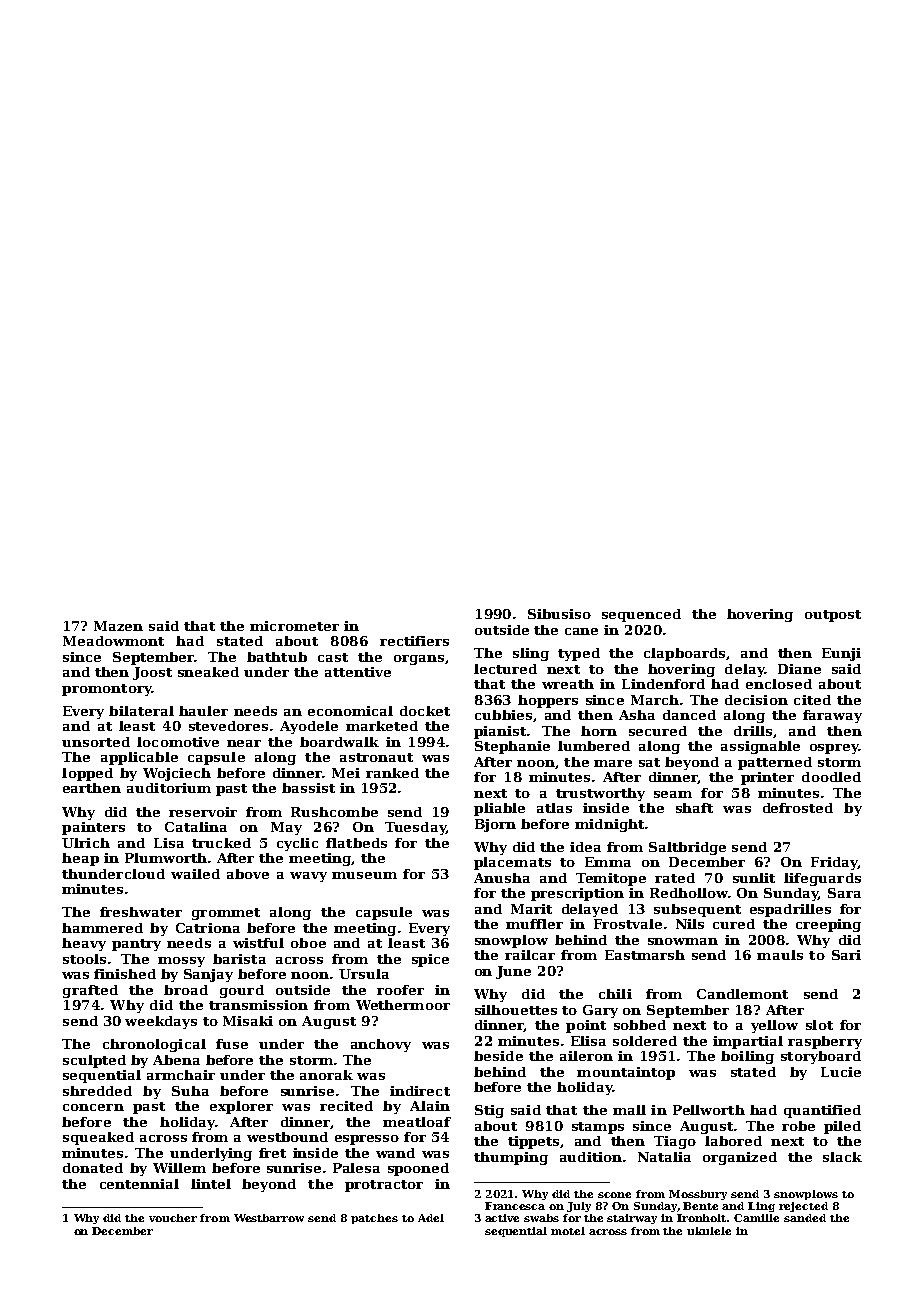  Describe the element at coordinates (767, 778) in the page. I see `printer` at that location.
